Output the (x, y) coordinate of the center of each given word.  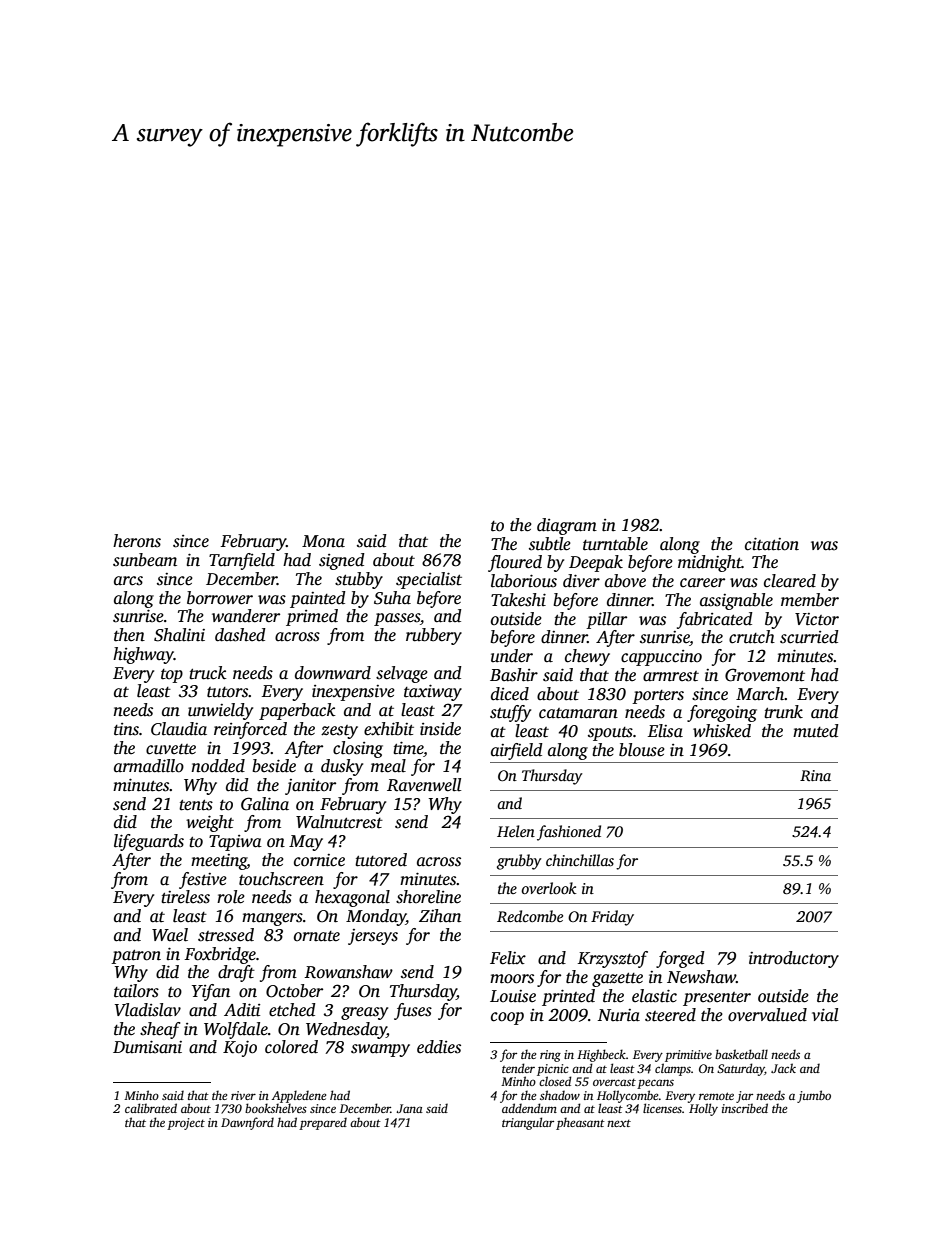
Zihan (440, 916)
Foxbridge (220, 955)
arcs (128, 581)
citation (772, 544)
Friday (612, 918)
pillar (606, 620)
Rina (815, 775)
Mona (323, 541)
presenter (717, 999)
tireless (185, 897)
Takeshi (518, 600)
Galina (265, 804)
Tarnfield (242, 561)
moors (512, 979)
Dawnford (247, 1123)
